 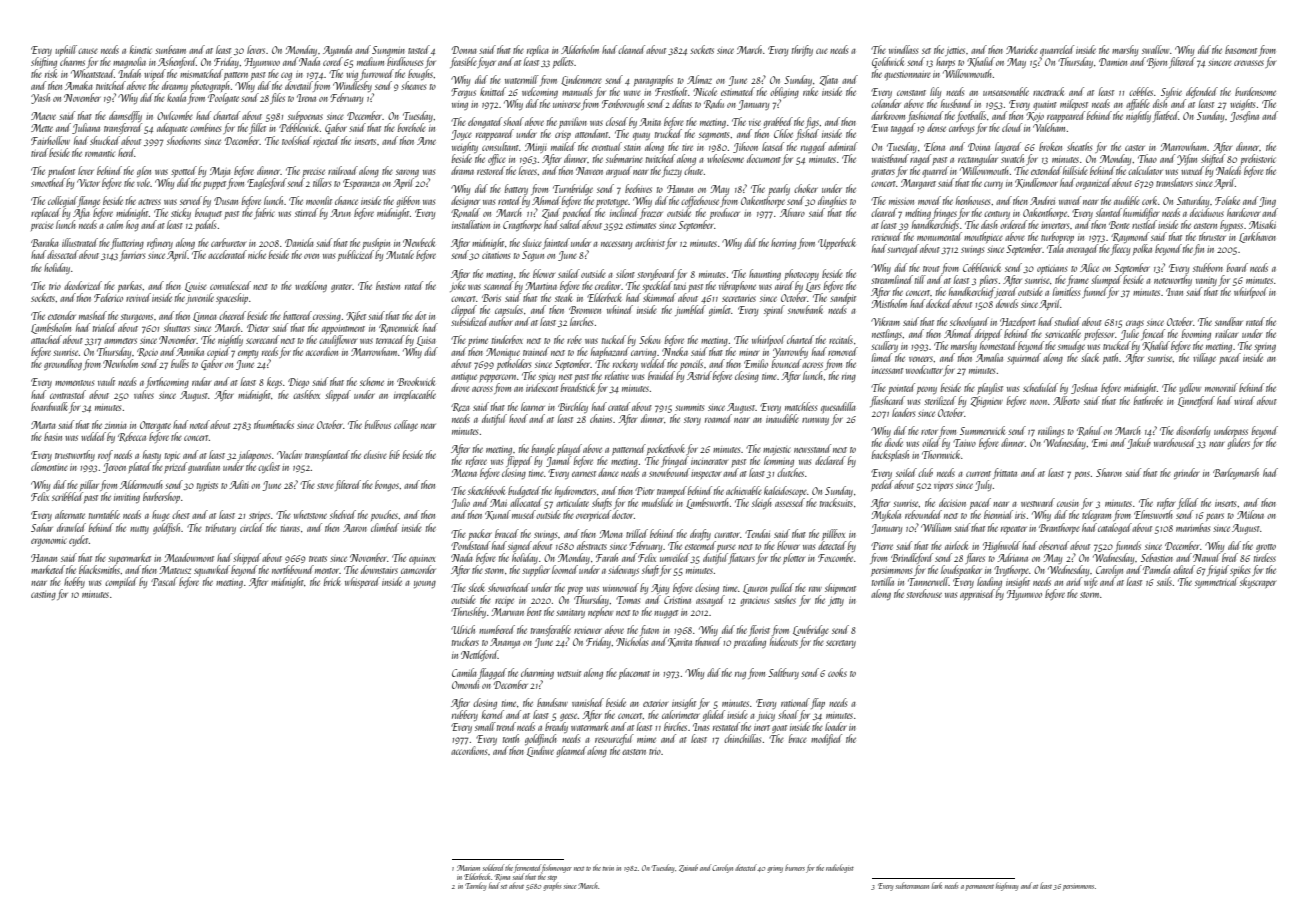 What do you see at coordinates (86, 128) in the image?
I see `Juliana` at bounding box center [86, 128].
